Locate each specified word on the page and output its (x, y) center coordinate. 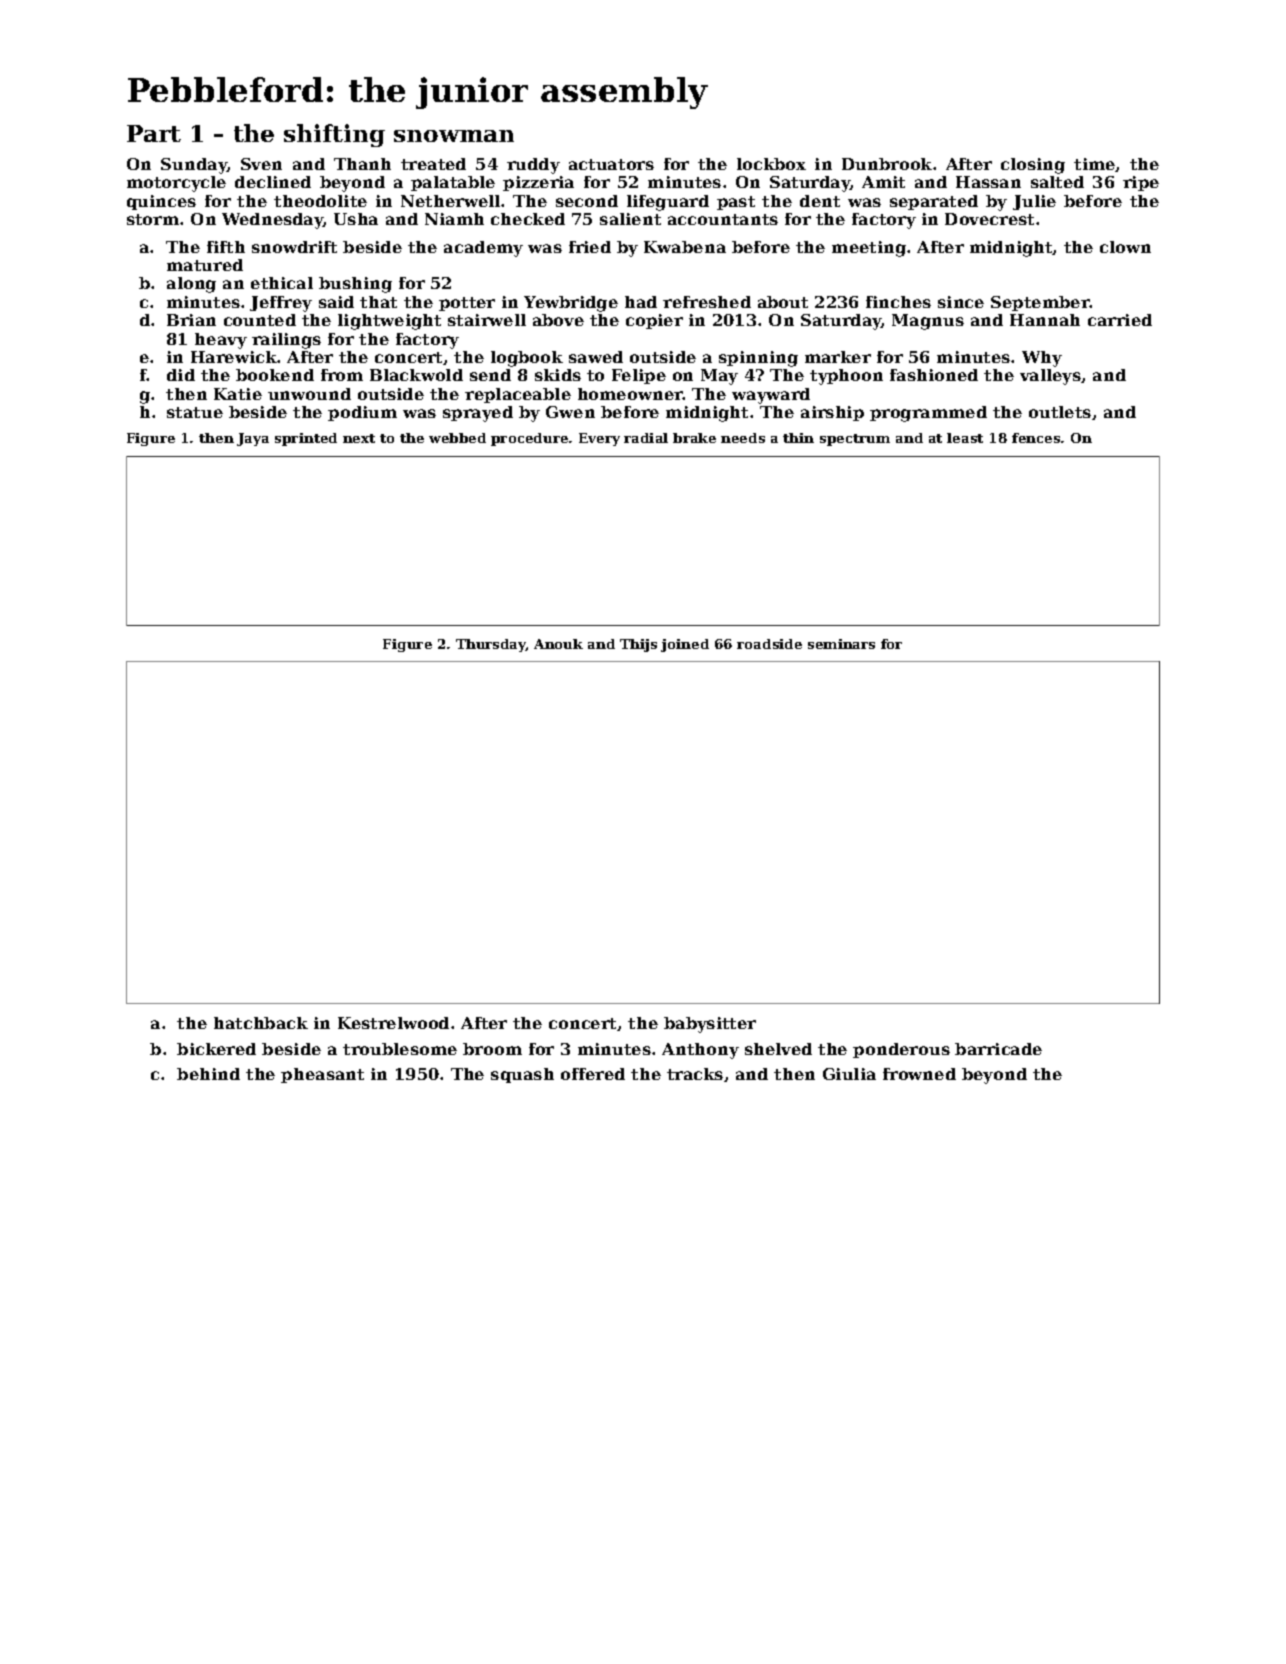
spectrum (855, 440)
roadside (769, 644)
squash (522, 1075)
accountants (723, 219)
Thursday (491, 645)
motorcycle (176, 184)
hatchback (261, 1023)
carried (1120, 320)
